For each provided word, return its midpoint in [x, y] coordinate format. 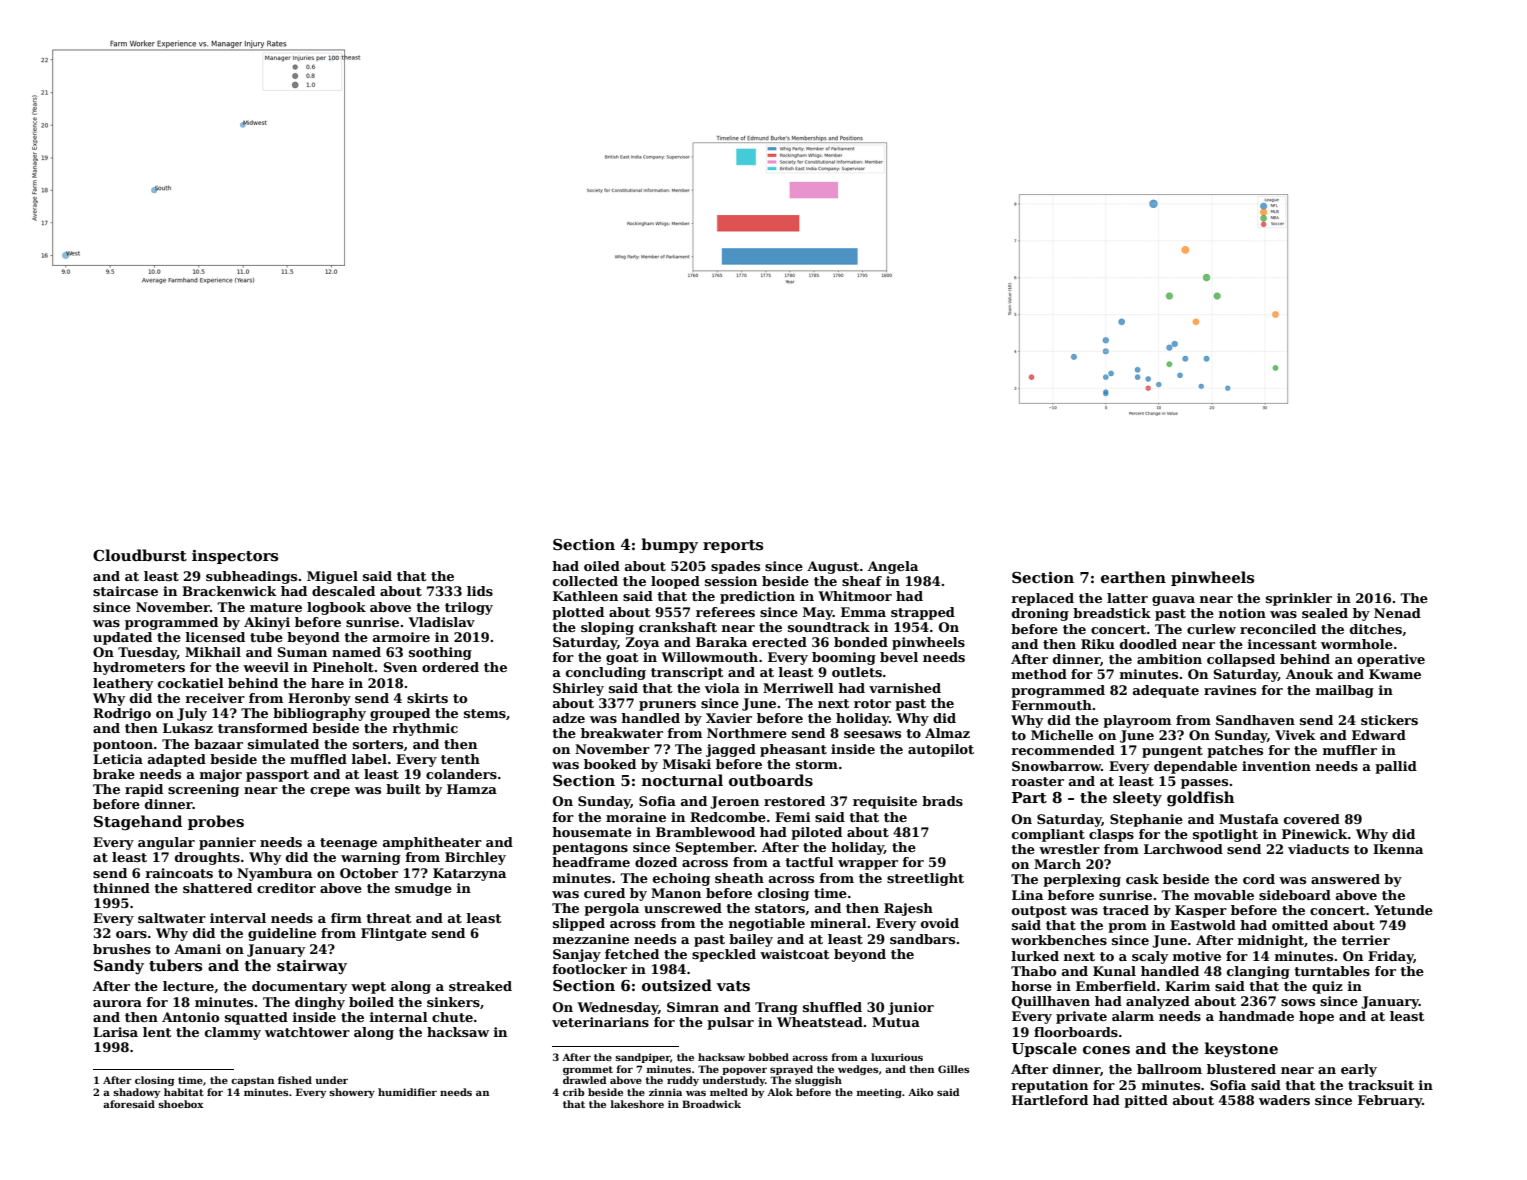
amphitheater [432, 843]
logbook [336, 608]
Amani [197, 949]
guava [1173, 601]
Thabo [1033, 971]
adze [569, 718]
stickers [1389, 720]
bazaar [218, 744]
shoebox [180, 1104]
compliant [1048, 835]
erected [779, 642]
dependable [1195, 767]
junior [911, 1008]
